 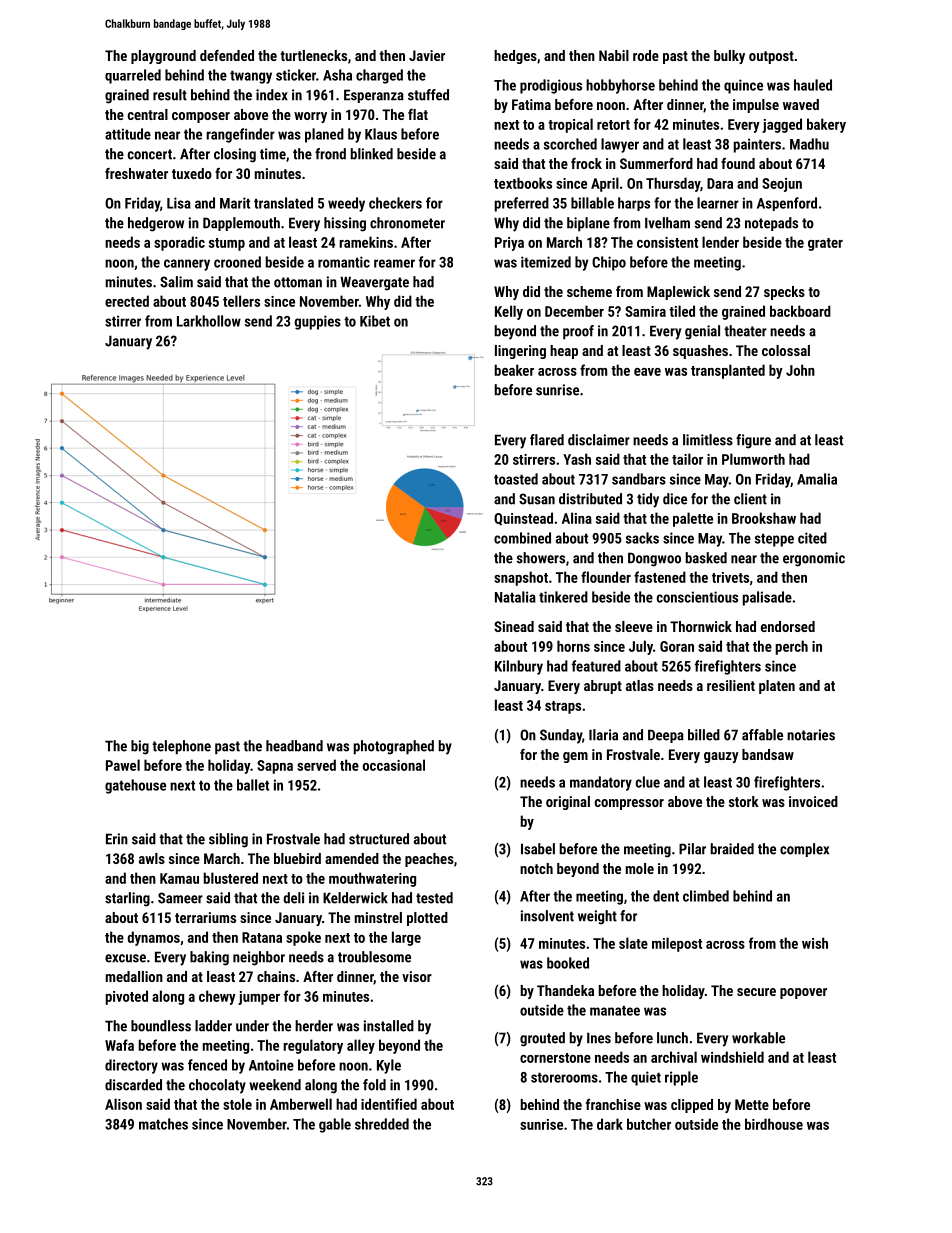 What do you see at coordinates (163, 57) in the screenshot?
I see `playground` at bounding box center [163, 57].
